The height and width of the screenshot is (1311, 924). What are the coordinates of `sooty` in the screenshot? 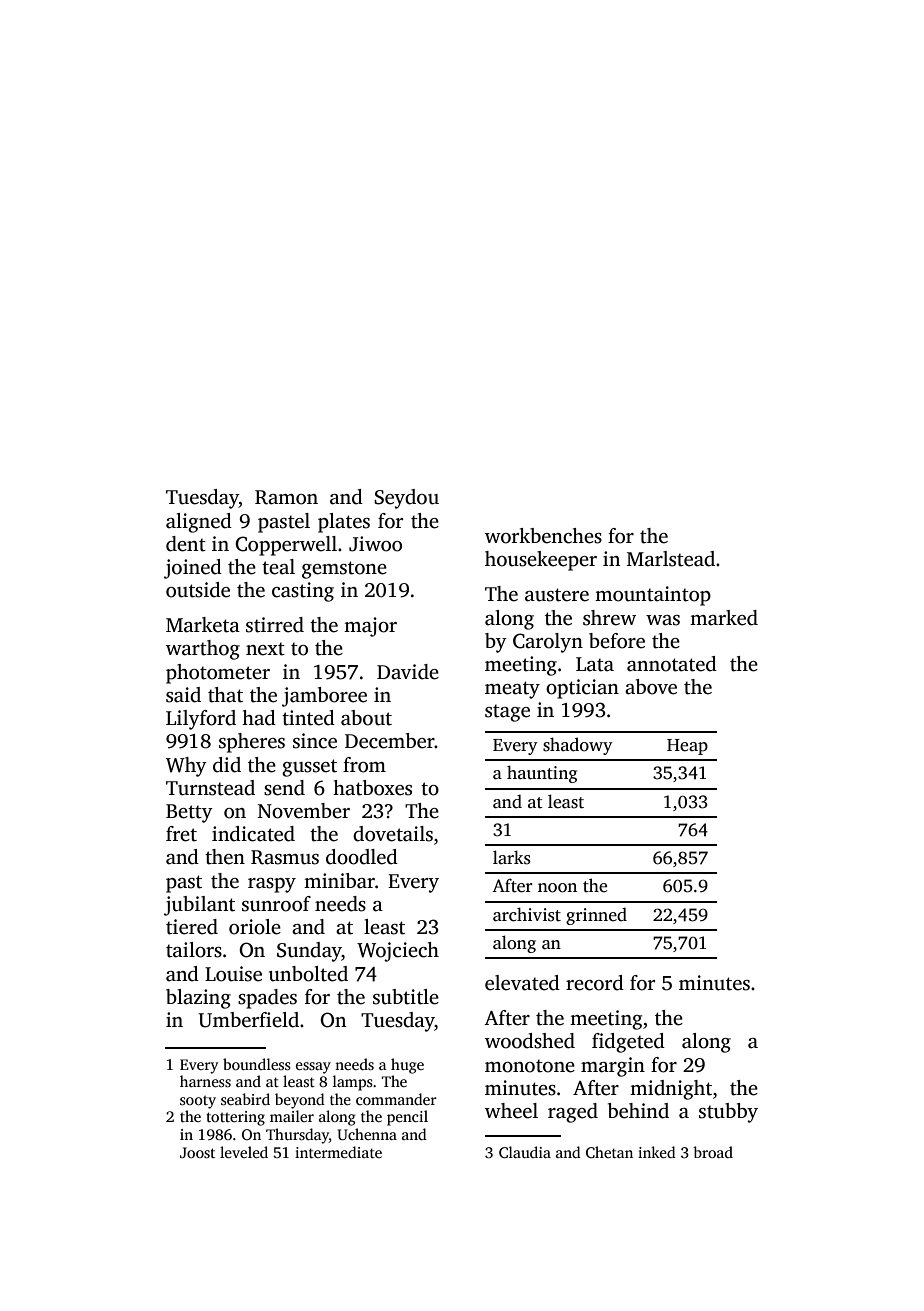 It's located at (198, 1102).
